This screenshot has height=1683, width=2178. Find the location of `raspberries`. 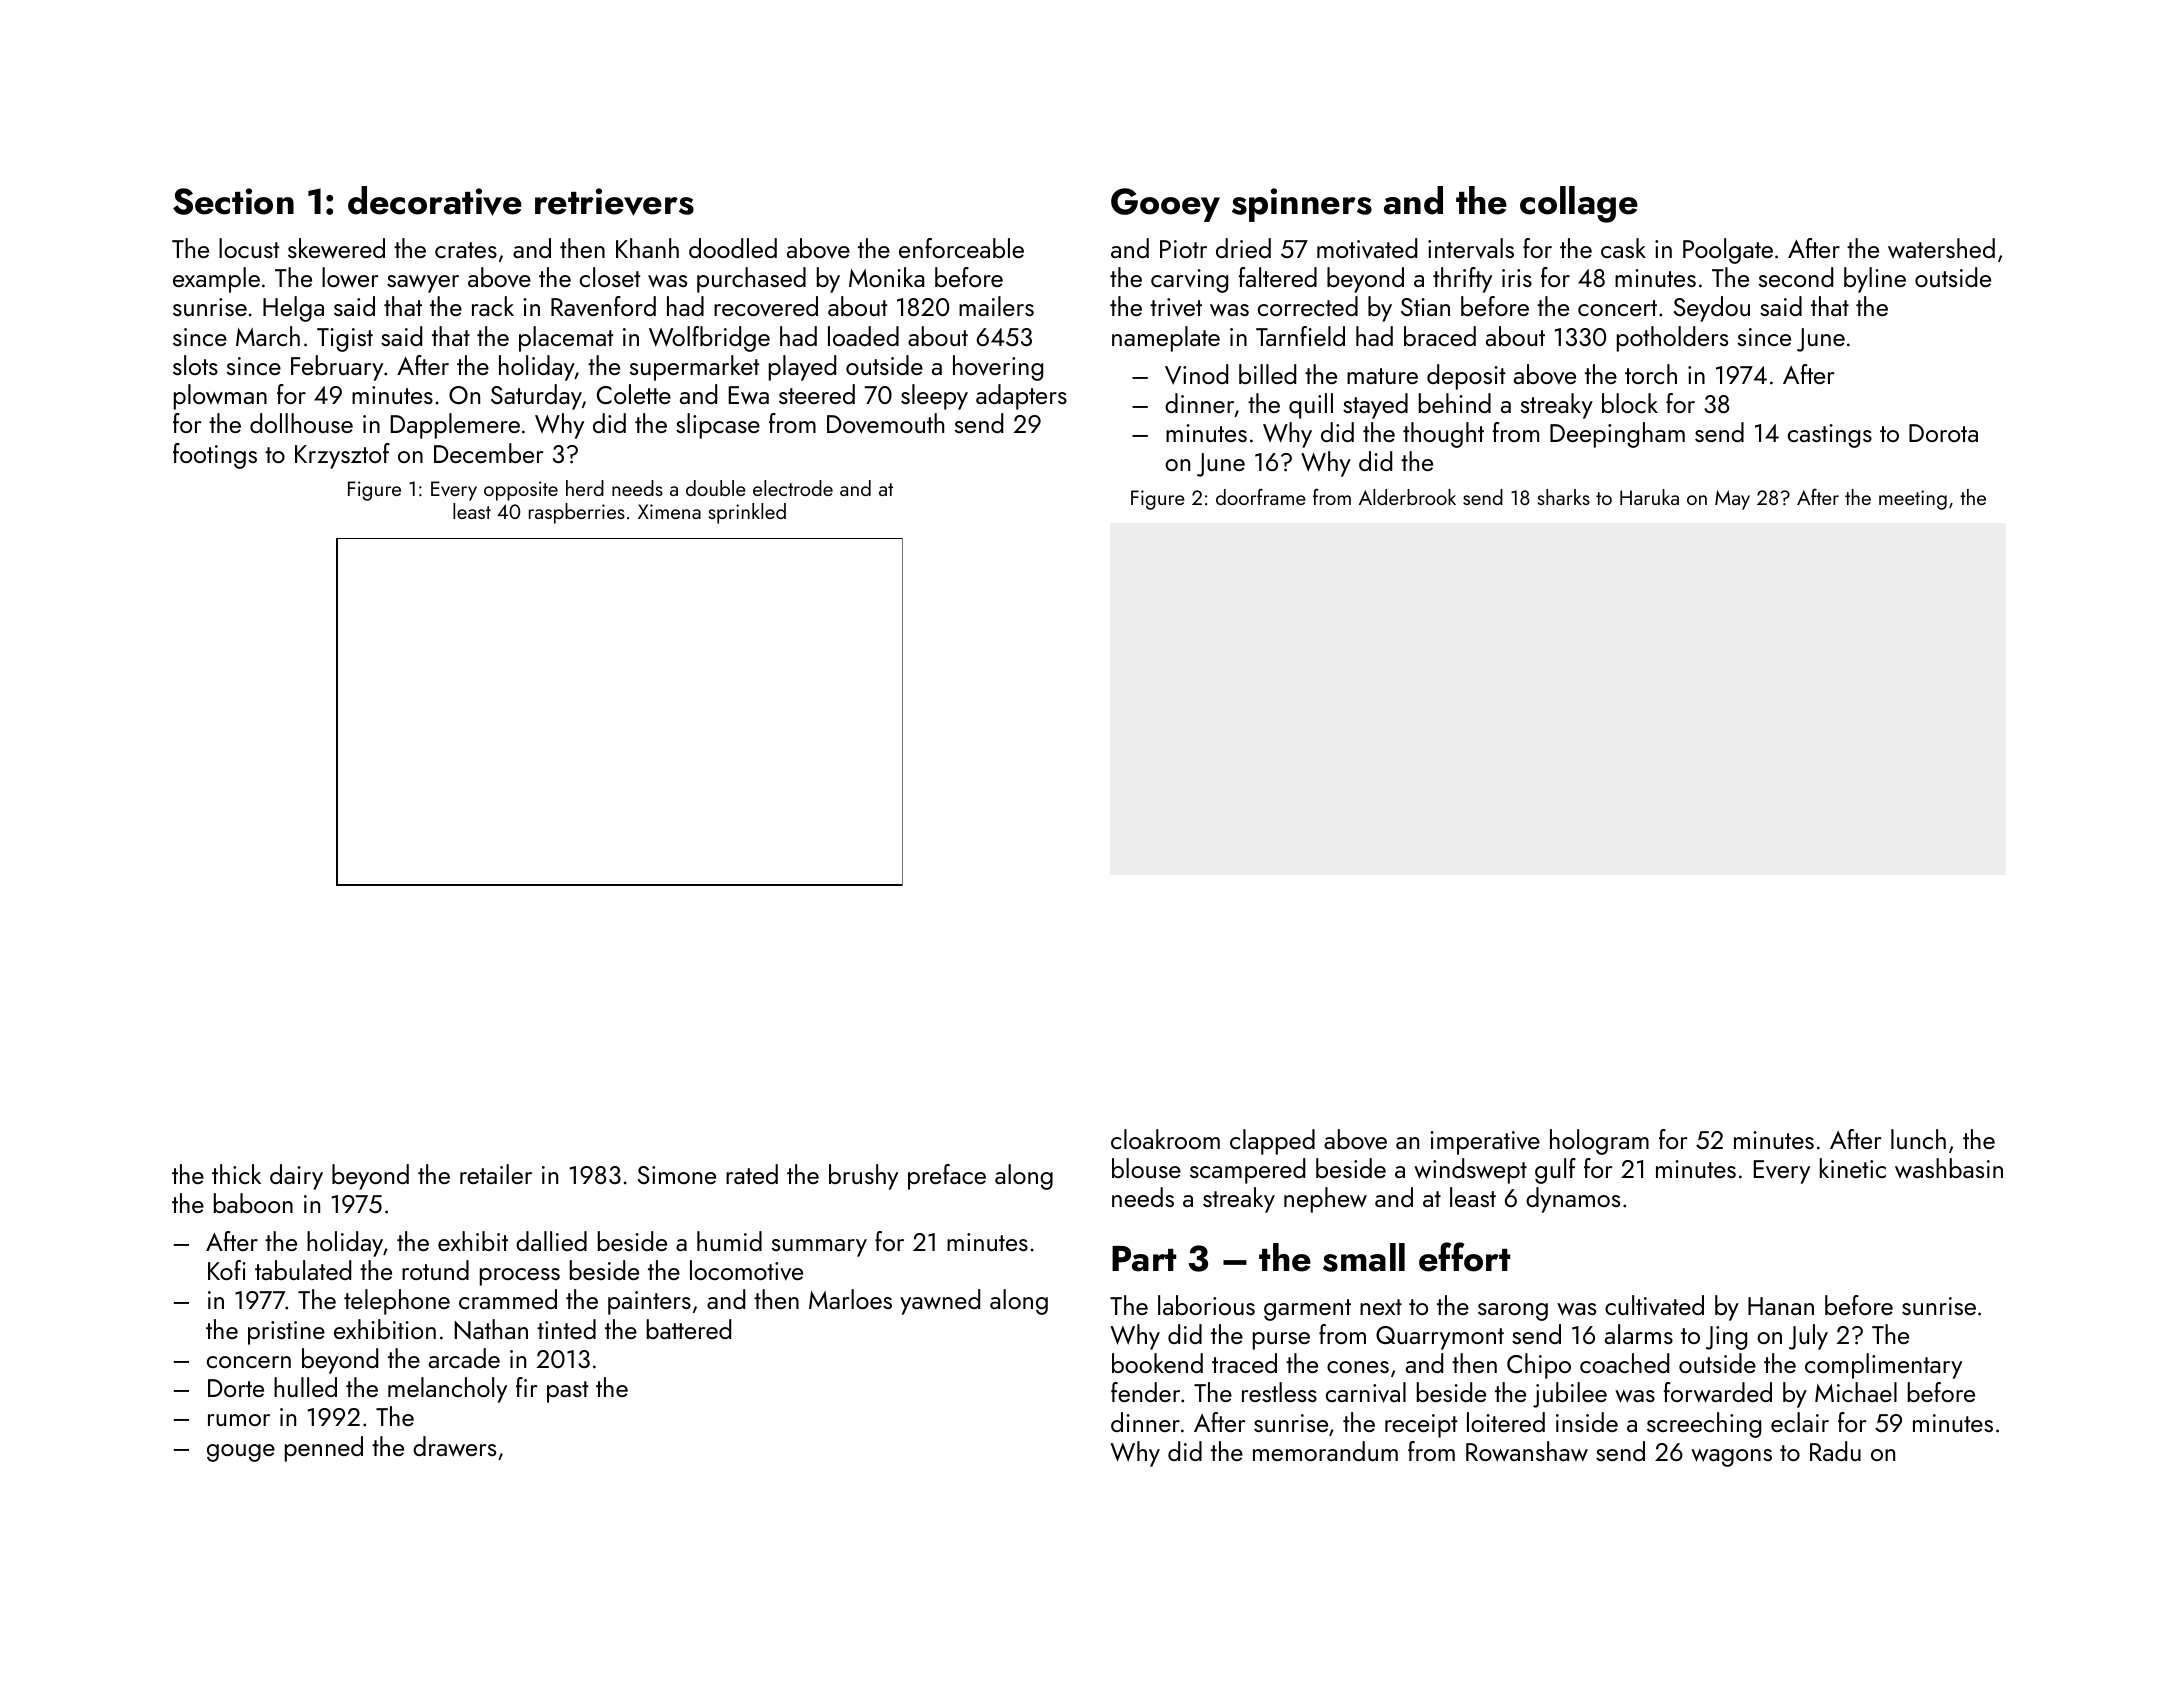

raspberries is located at coordinates (577, 513).
